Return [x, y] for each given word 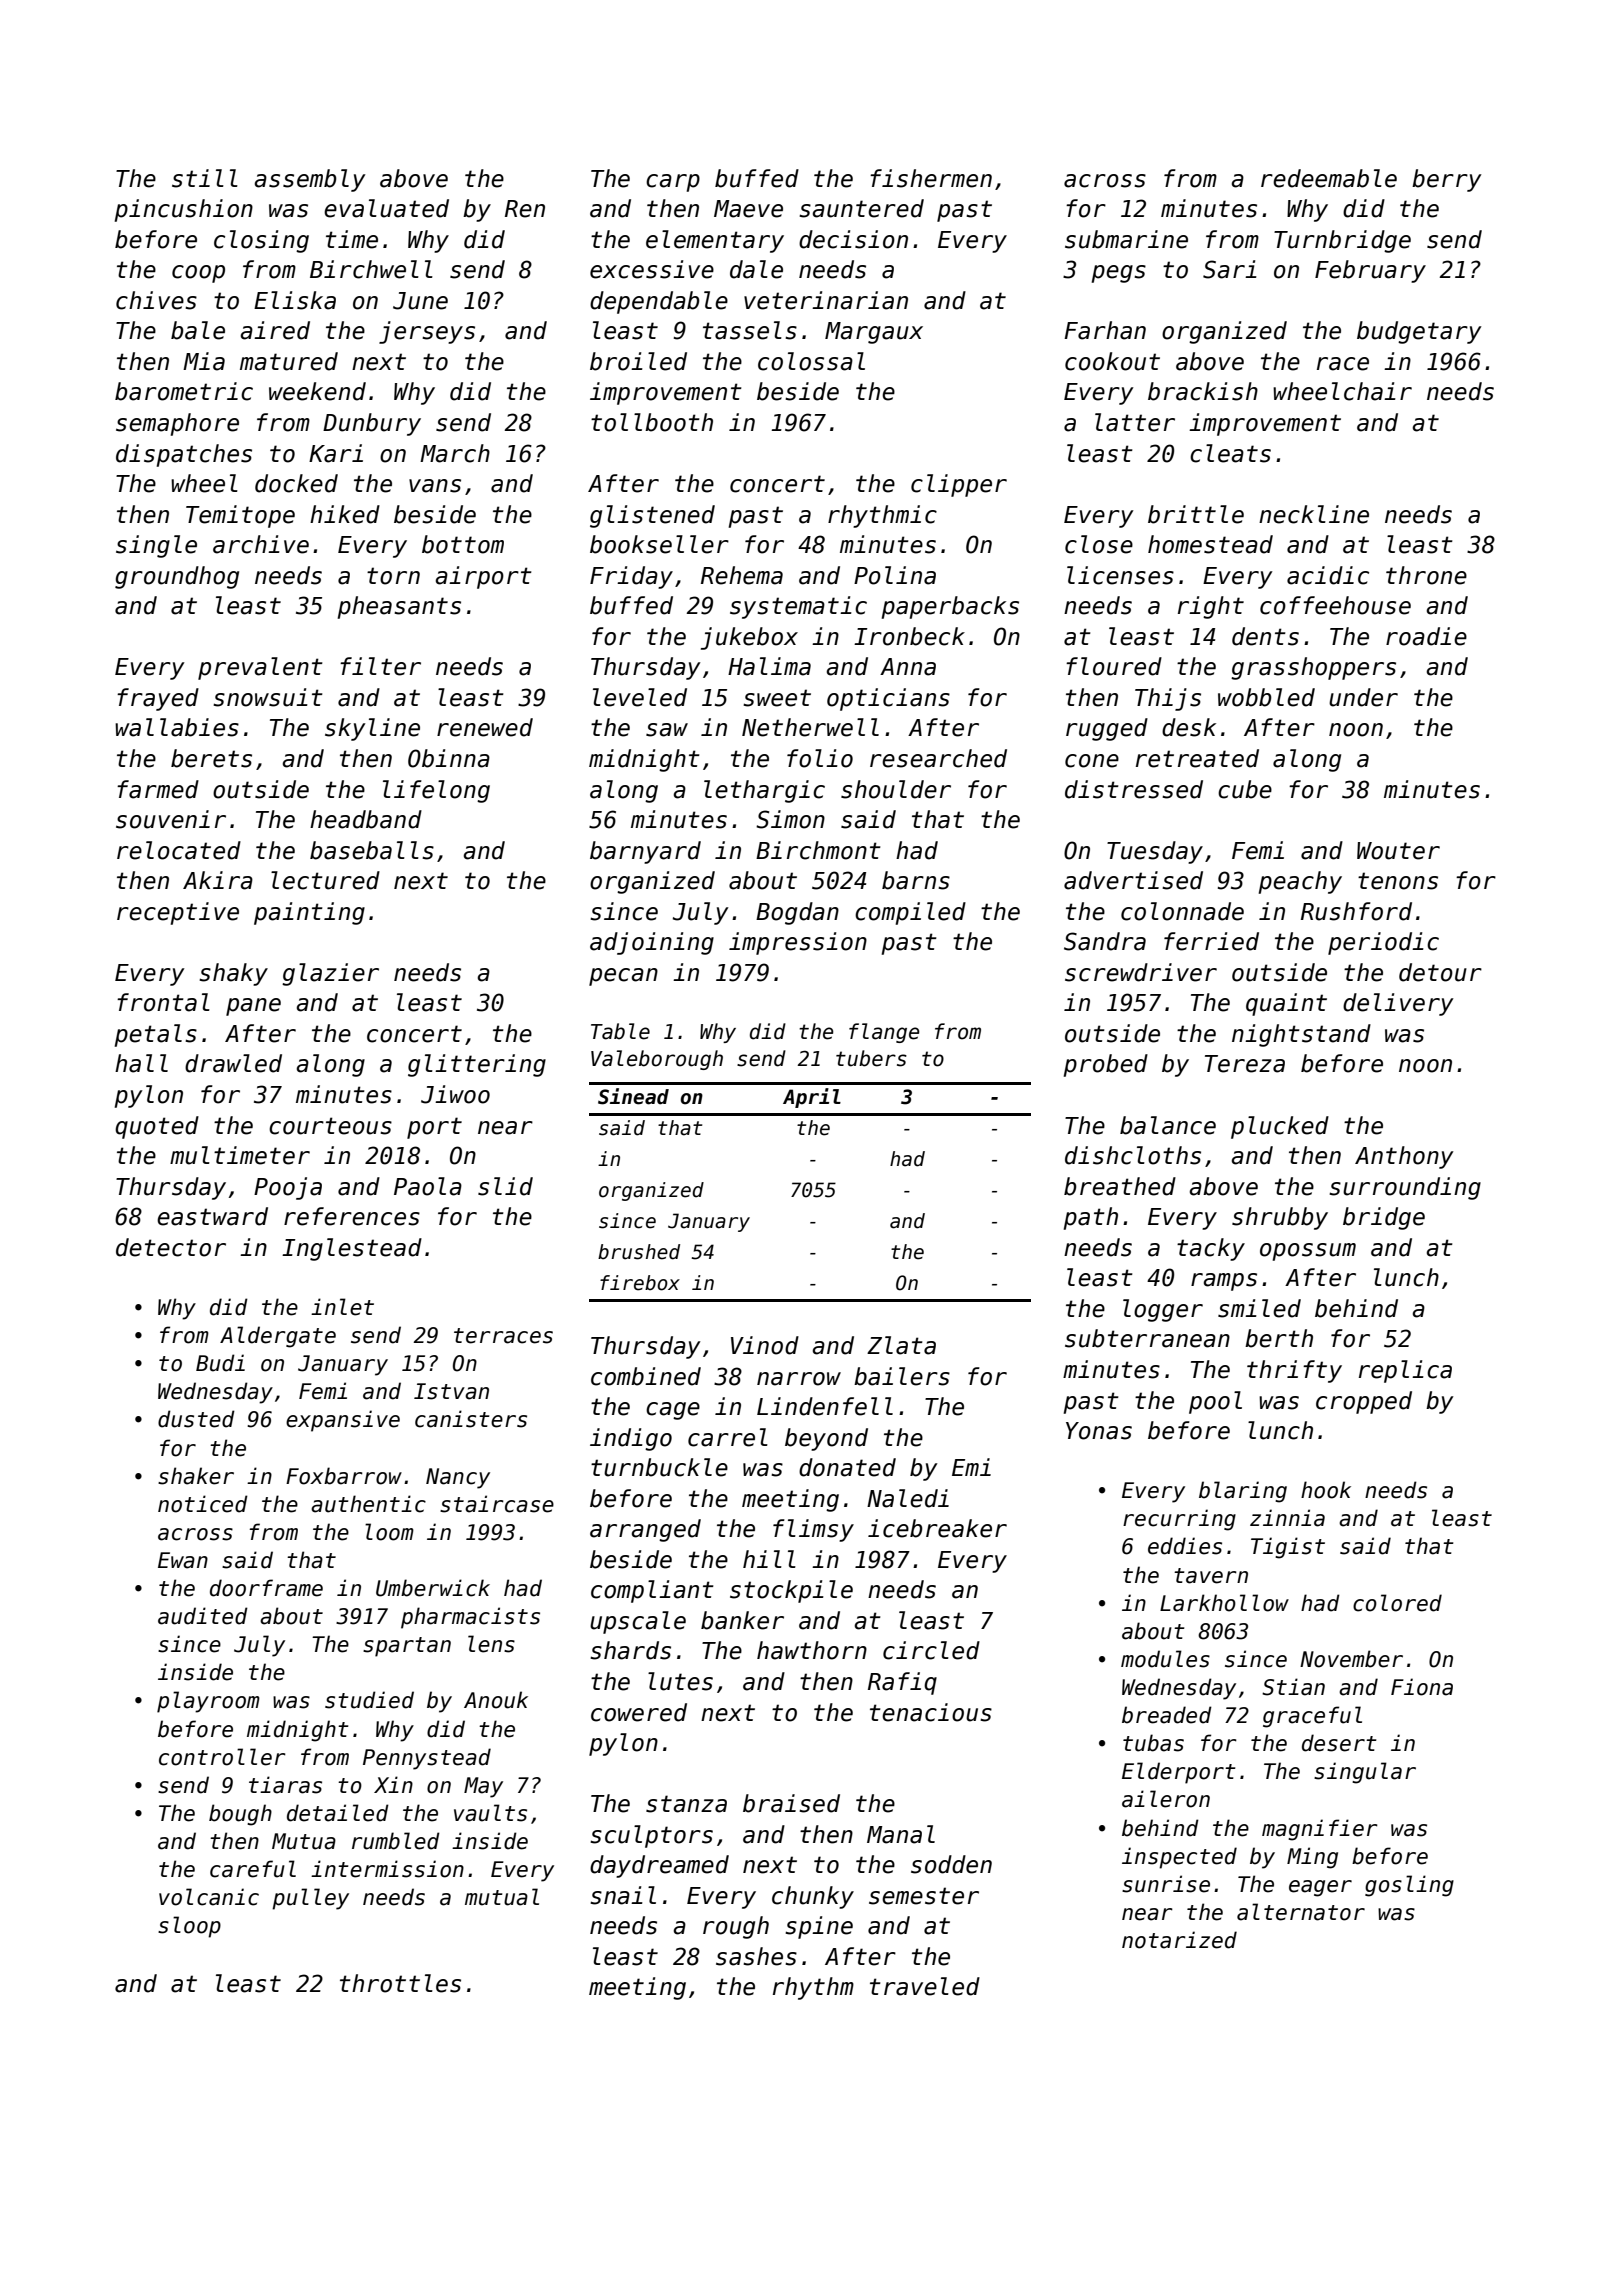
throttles [400, 1983]
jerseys [427, 332]
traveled [925, 1986]
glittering [477, 1065]
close [1099, 544]
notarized [1179, 1940]
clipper [959, 485]
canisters [471, 1419]
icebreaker [937, 1528]
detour [1440, 972]
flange [884, 1033]
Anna [908, 667]
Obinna [449, 758]
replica [1405, 1371]
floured [1114, 666]
